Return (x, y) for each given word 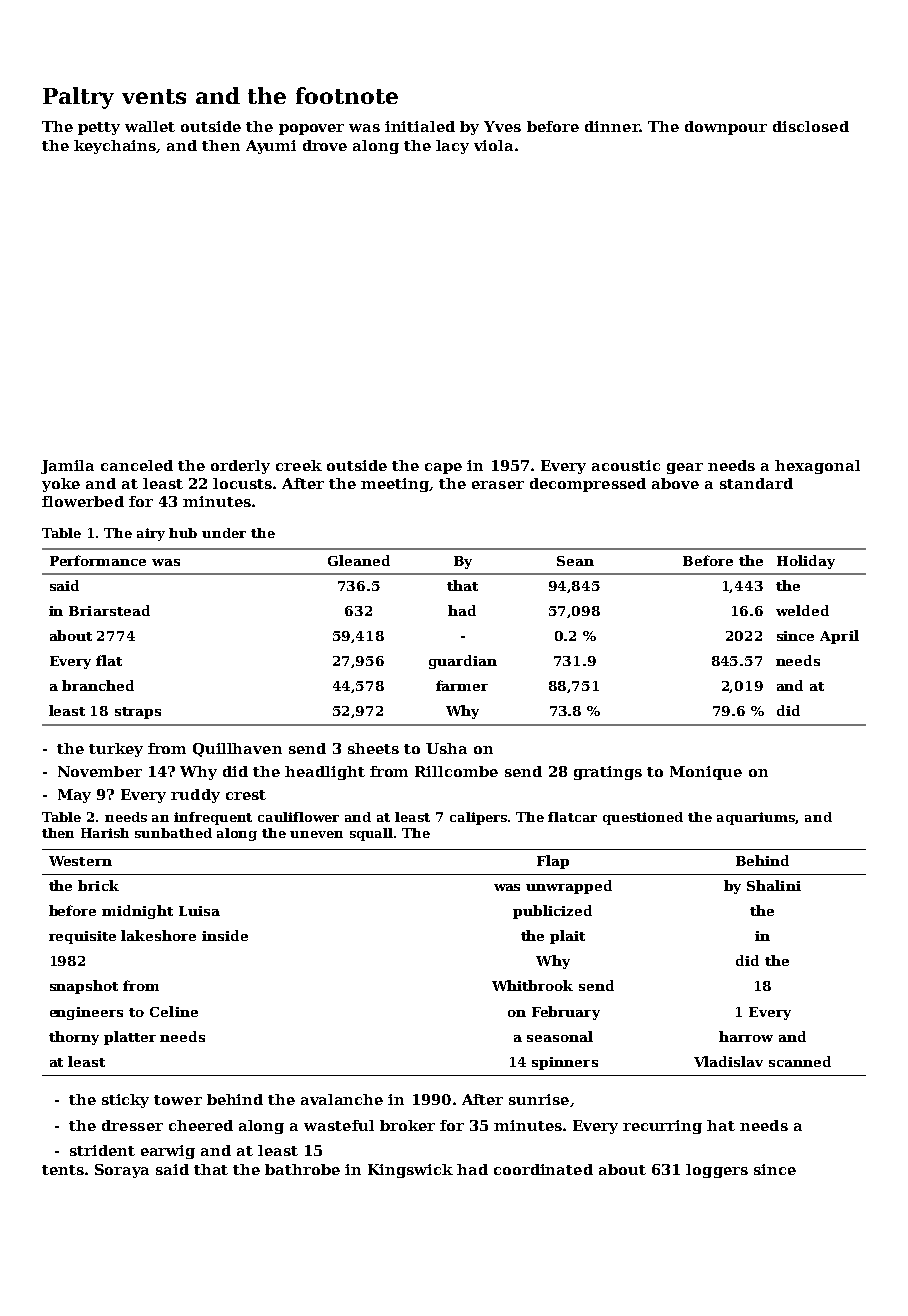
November (100, 771)
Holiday (806, 562)
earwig (168, 1152)
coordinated (543, 1169)
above (675, 483)
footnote (347, 95)
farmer (462, 685)
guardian (463, 662)
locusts (242, 483)
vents (154, 96)
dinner (612, 126)
